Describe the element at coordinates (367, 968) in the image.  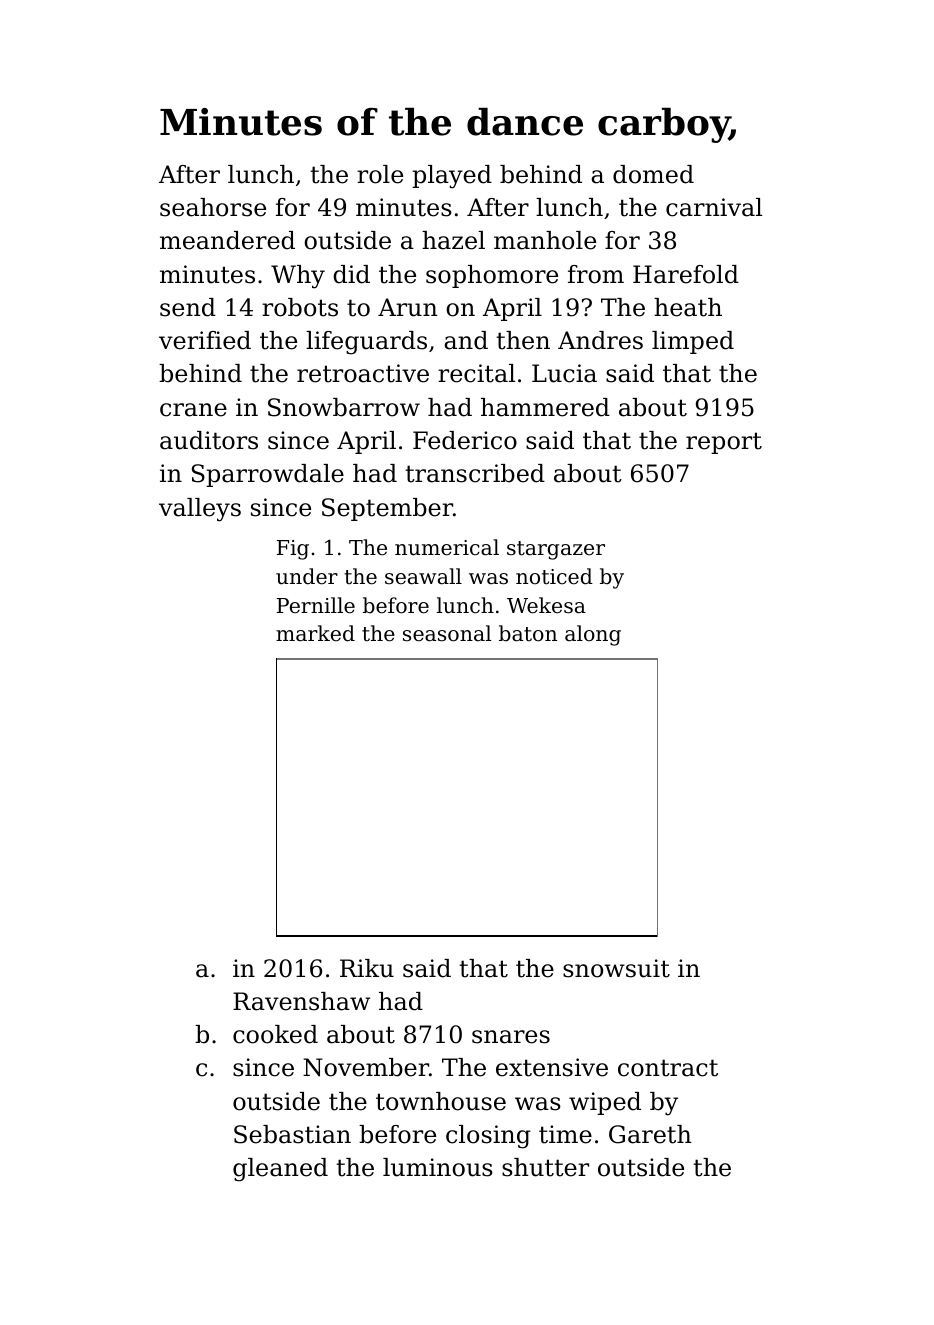
I see `Riku` at that location.
